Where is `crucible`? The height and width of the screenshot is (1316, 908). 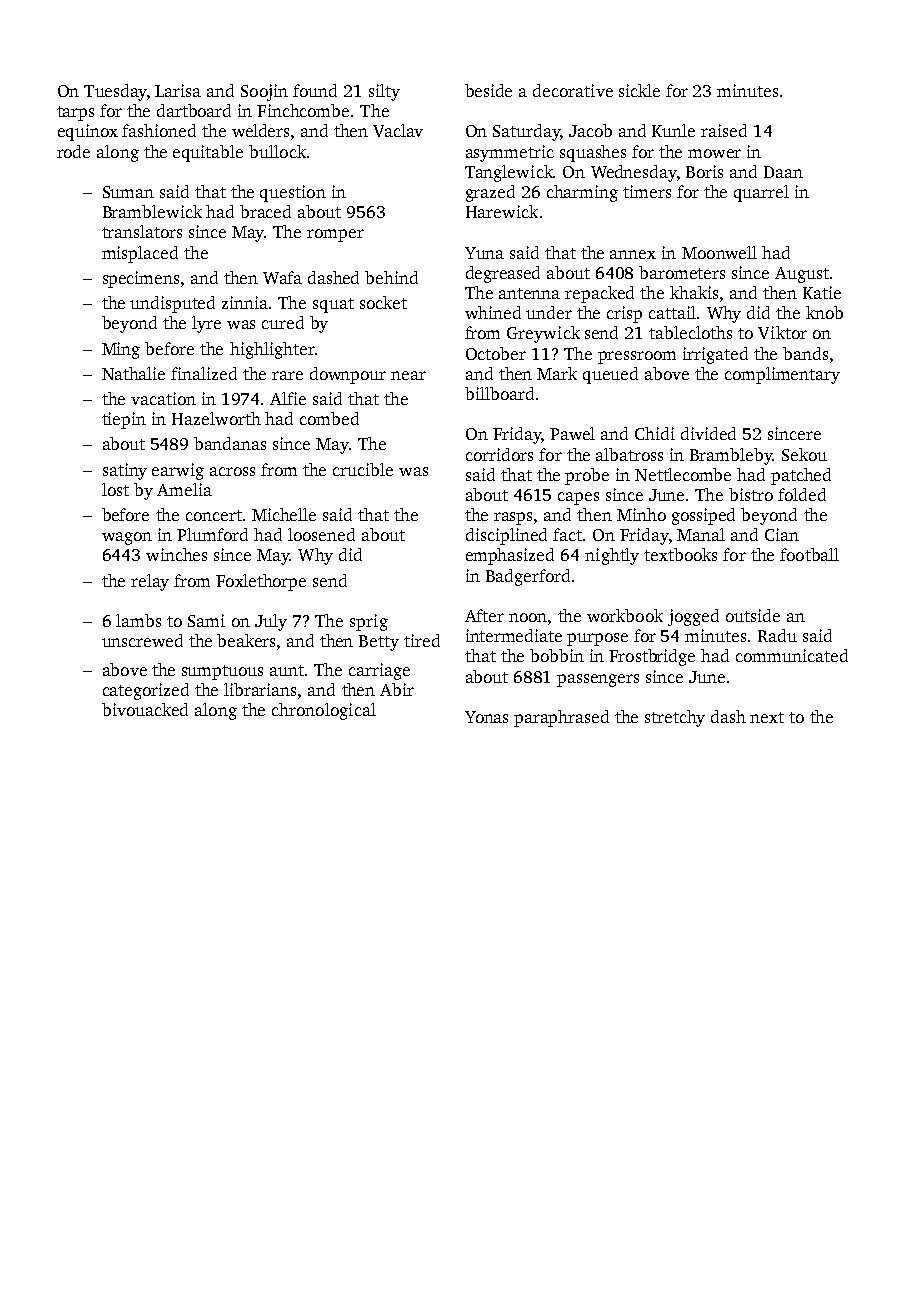
crucible is located at coordinates (363, 469).
